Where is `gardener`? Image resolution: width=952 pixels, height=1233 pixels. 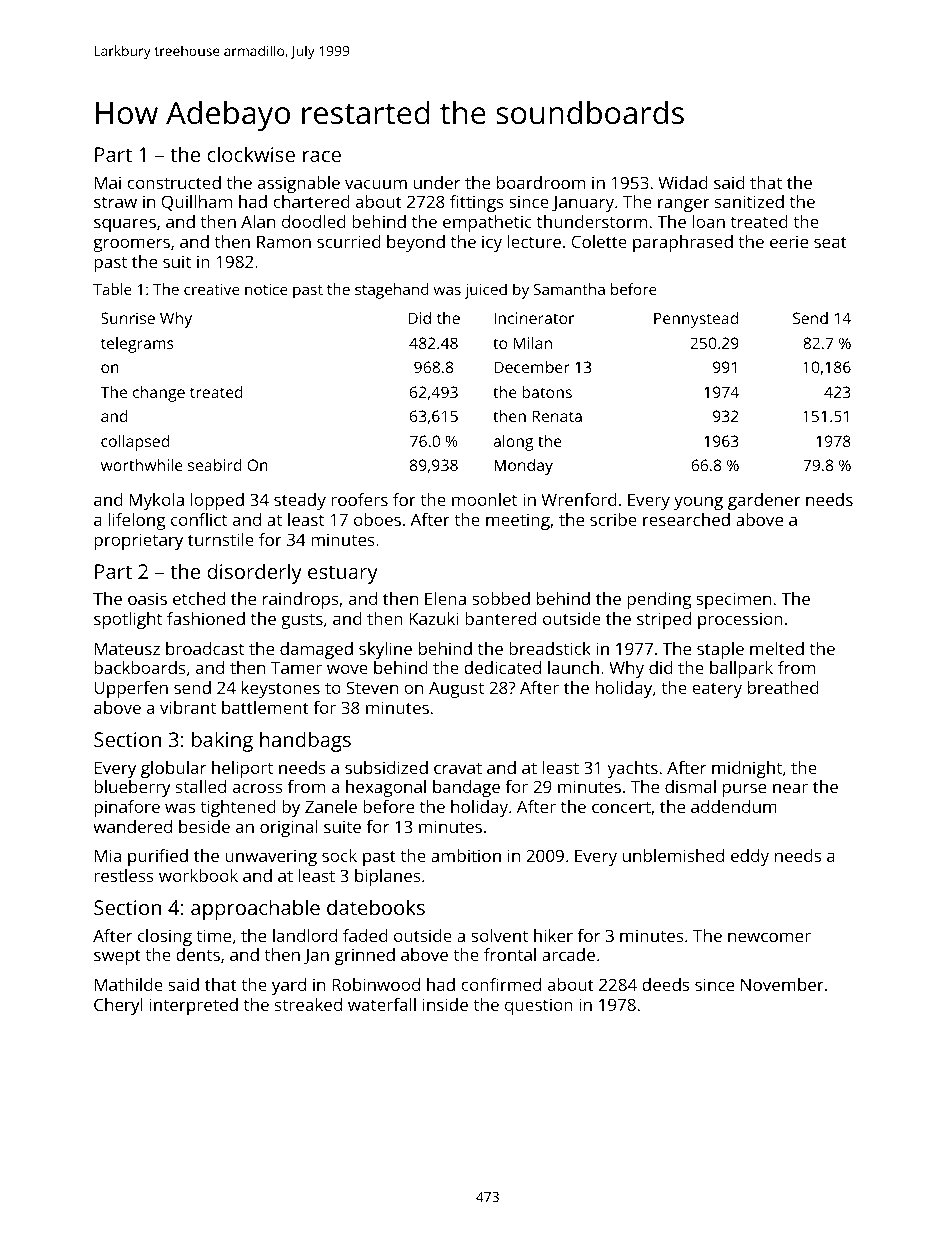 gardener is located at coordinates (764, 501).
